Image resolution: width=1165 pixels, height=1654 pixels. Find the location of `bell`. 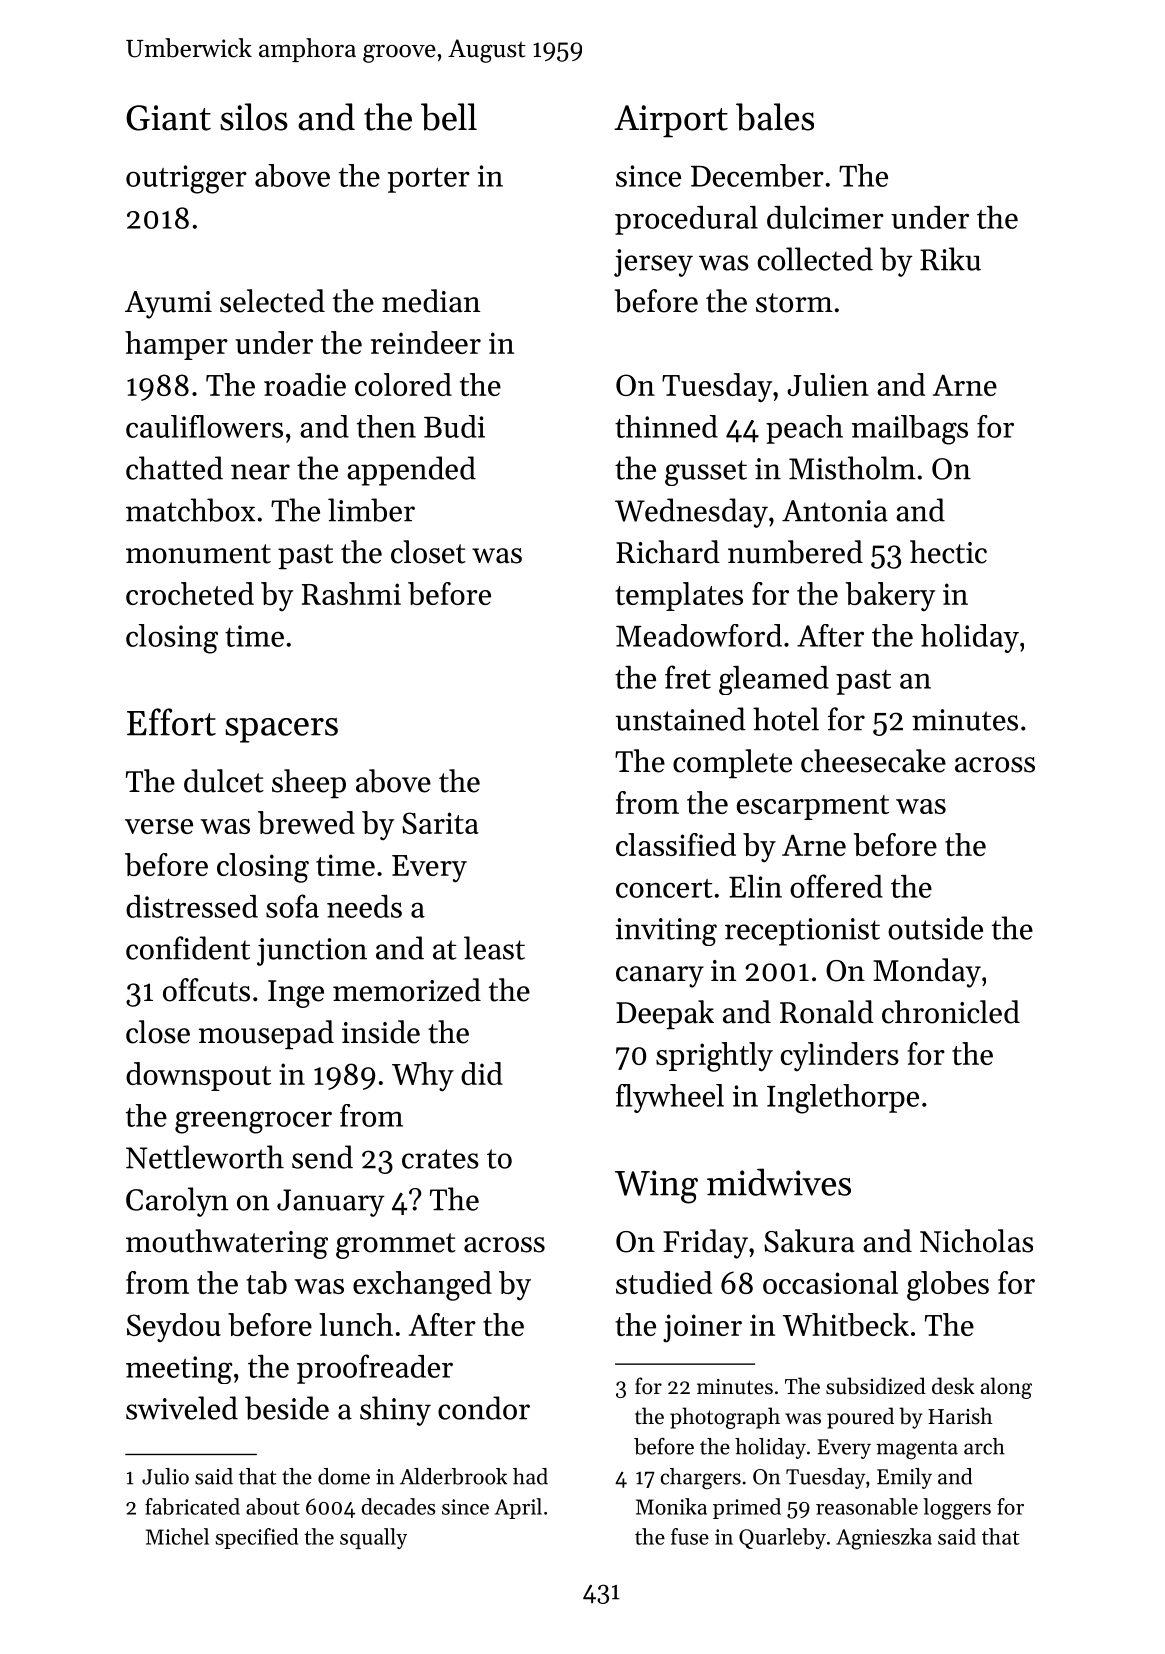

bell is located at coordinates (449, 117).
